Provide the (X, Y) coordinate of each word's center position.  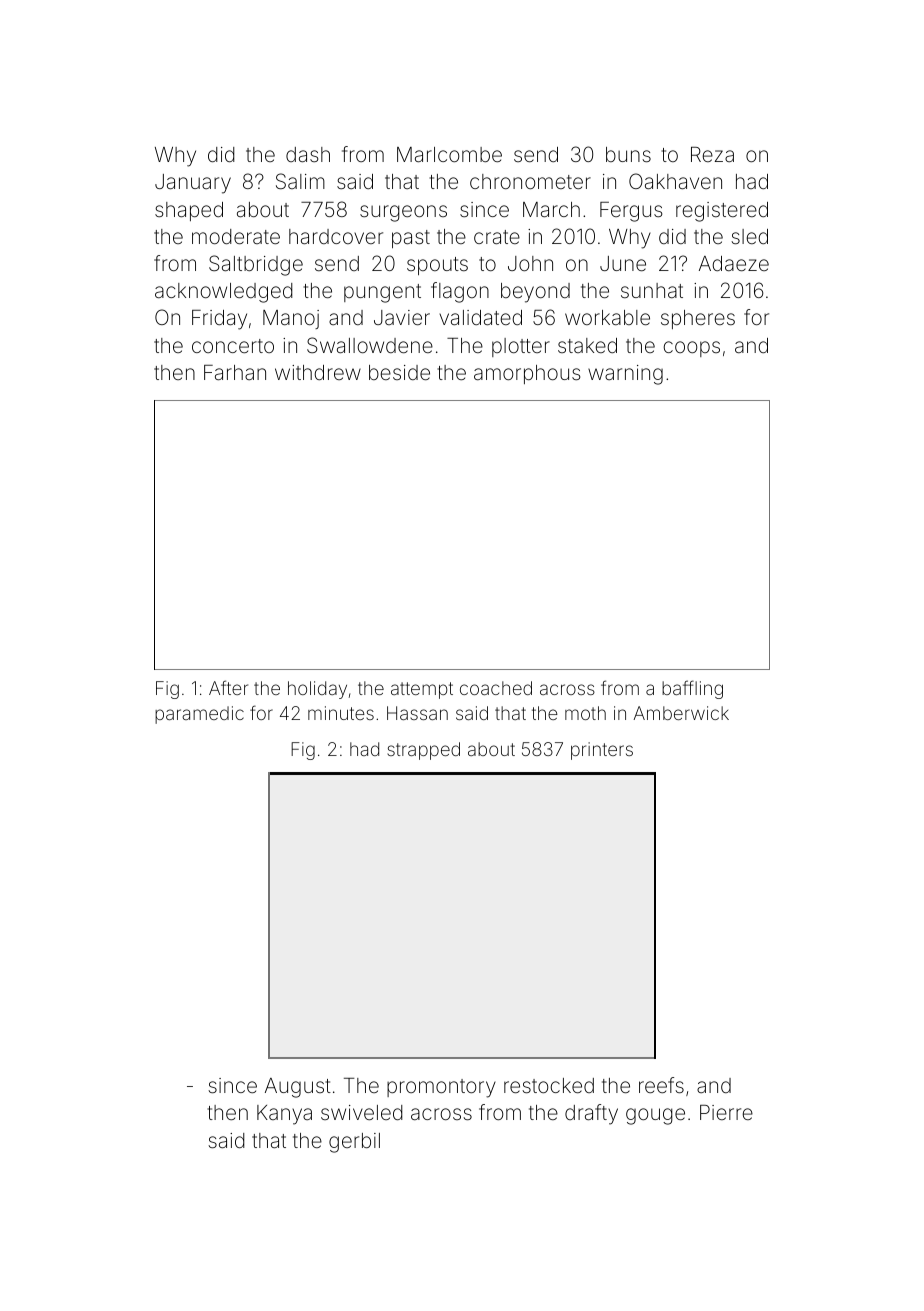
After (228, 687)
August (298, 1088)
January (193, 184)
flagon (460, 292)
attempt (422, 690)
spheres (698, 319)
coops (691, 349)
